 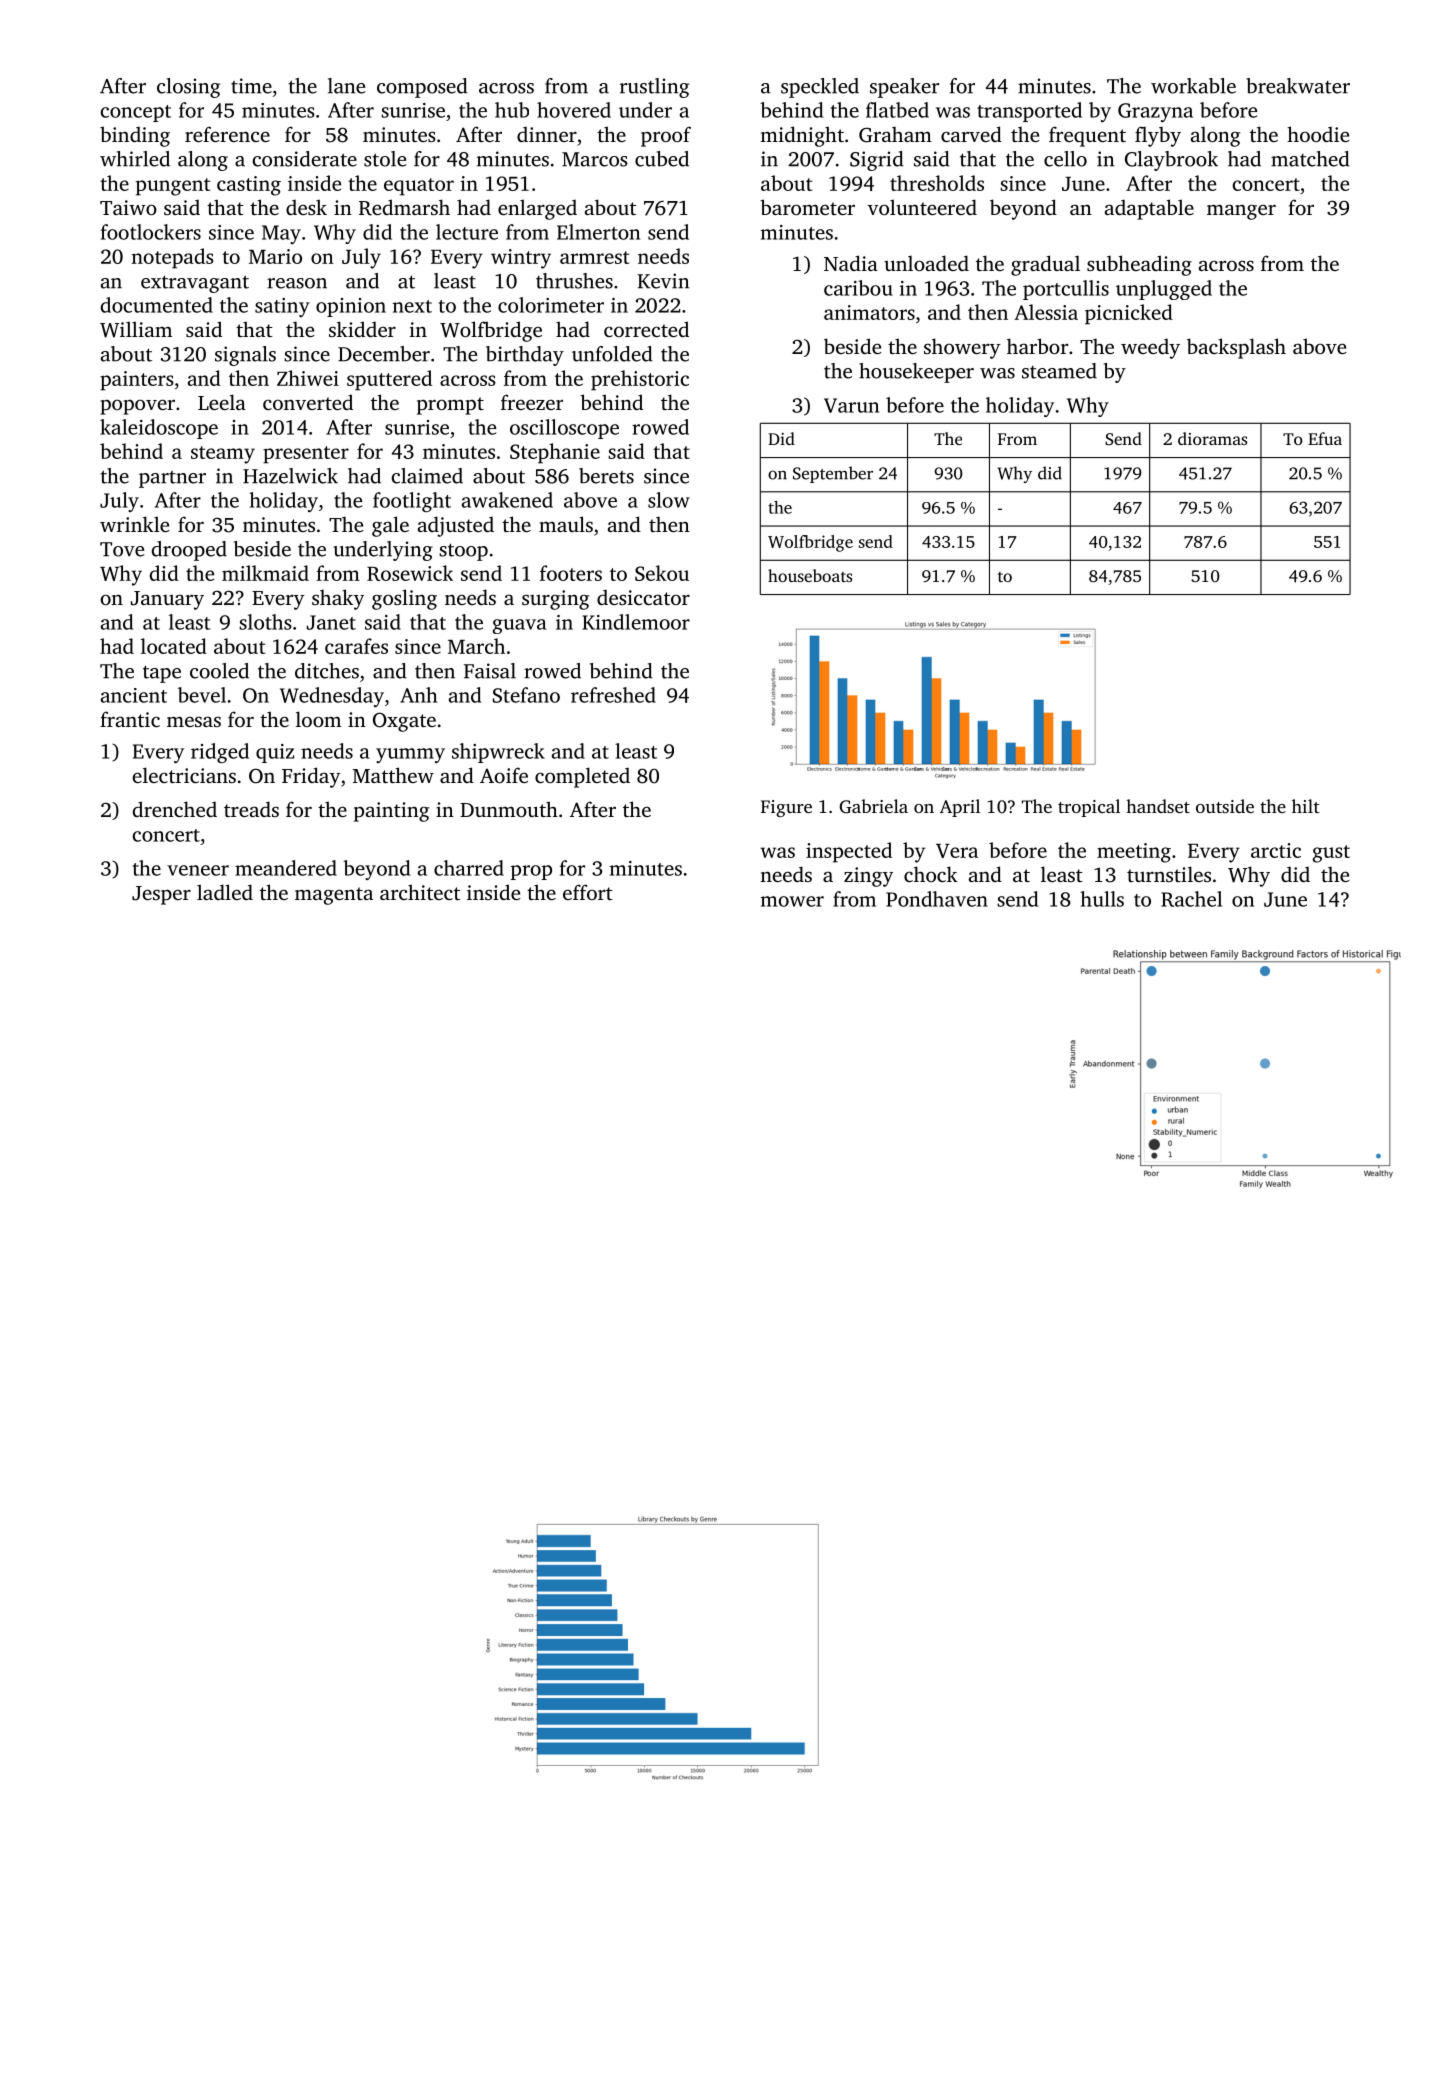 I want to click on arctic, so click(x=1276, y=850).
